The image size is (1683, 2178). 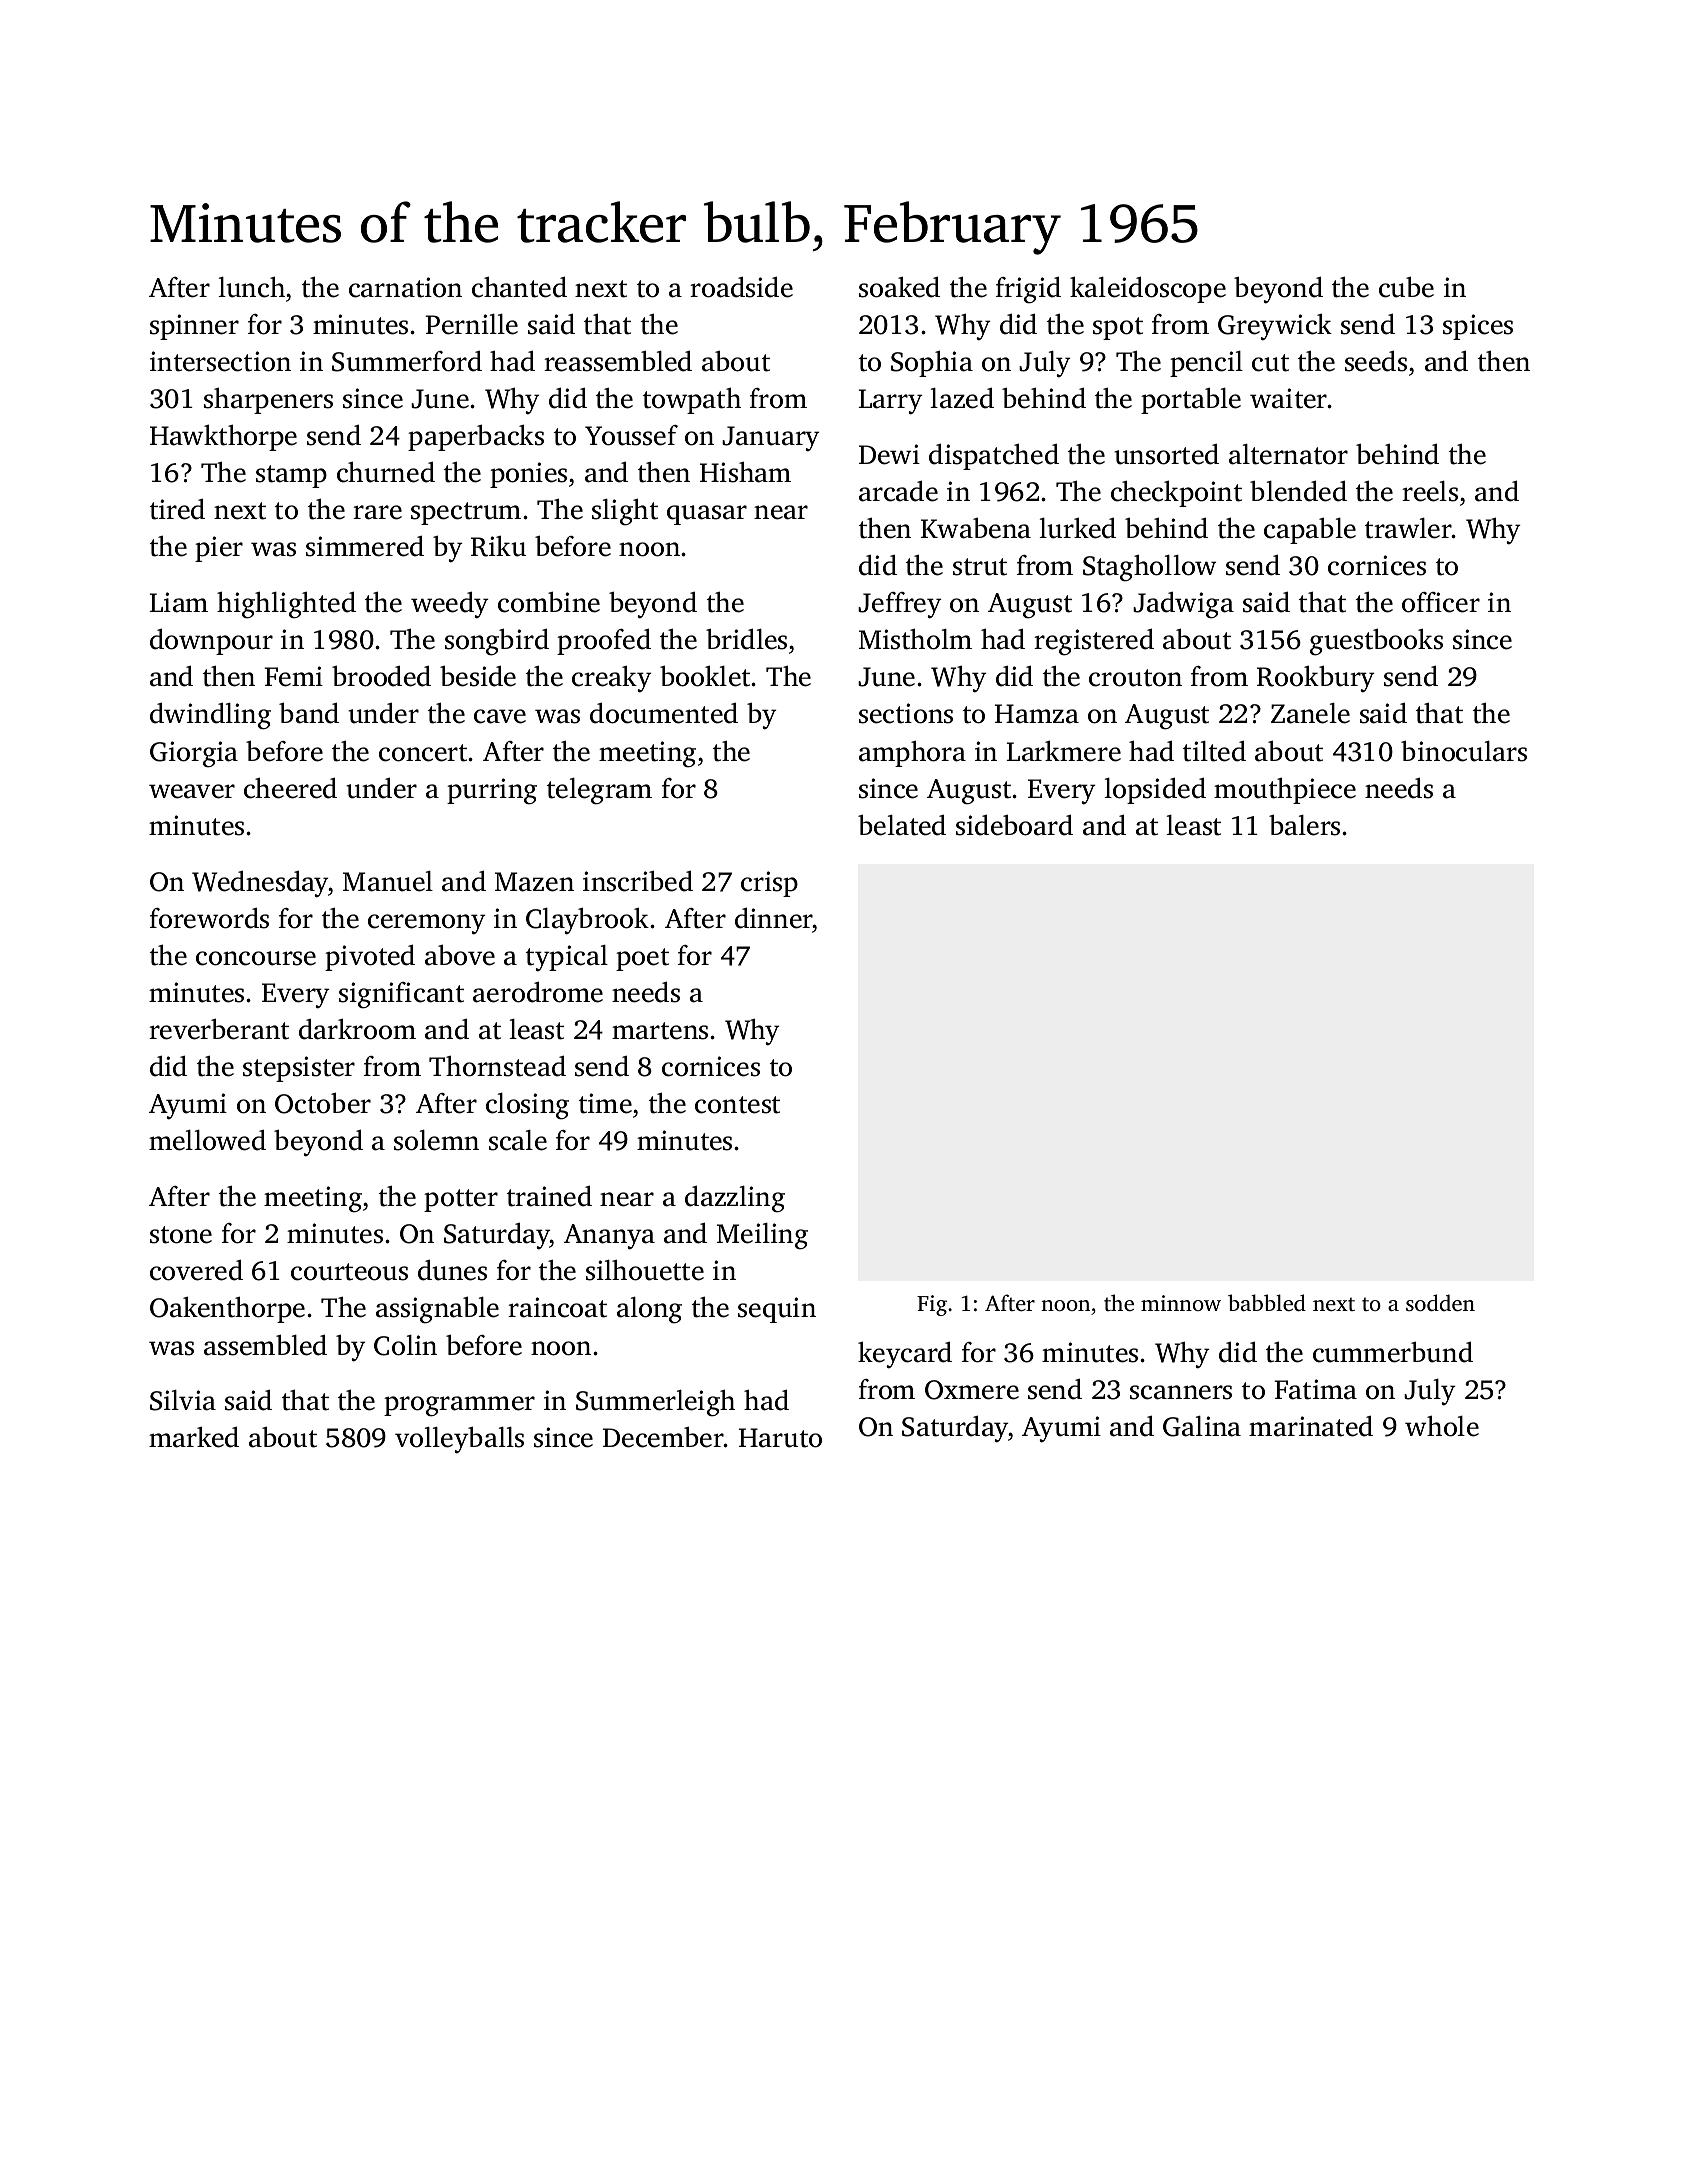 What do you see at coordinates (770, 439) in the page?
I see `January` at bounding box center [770, 439].
